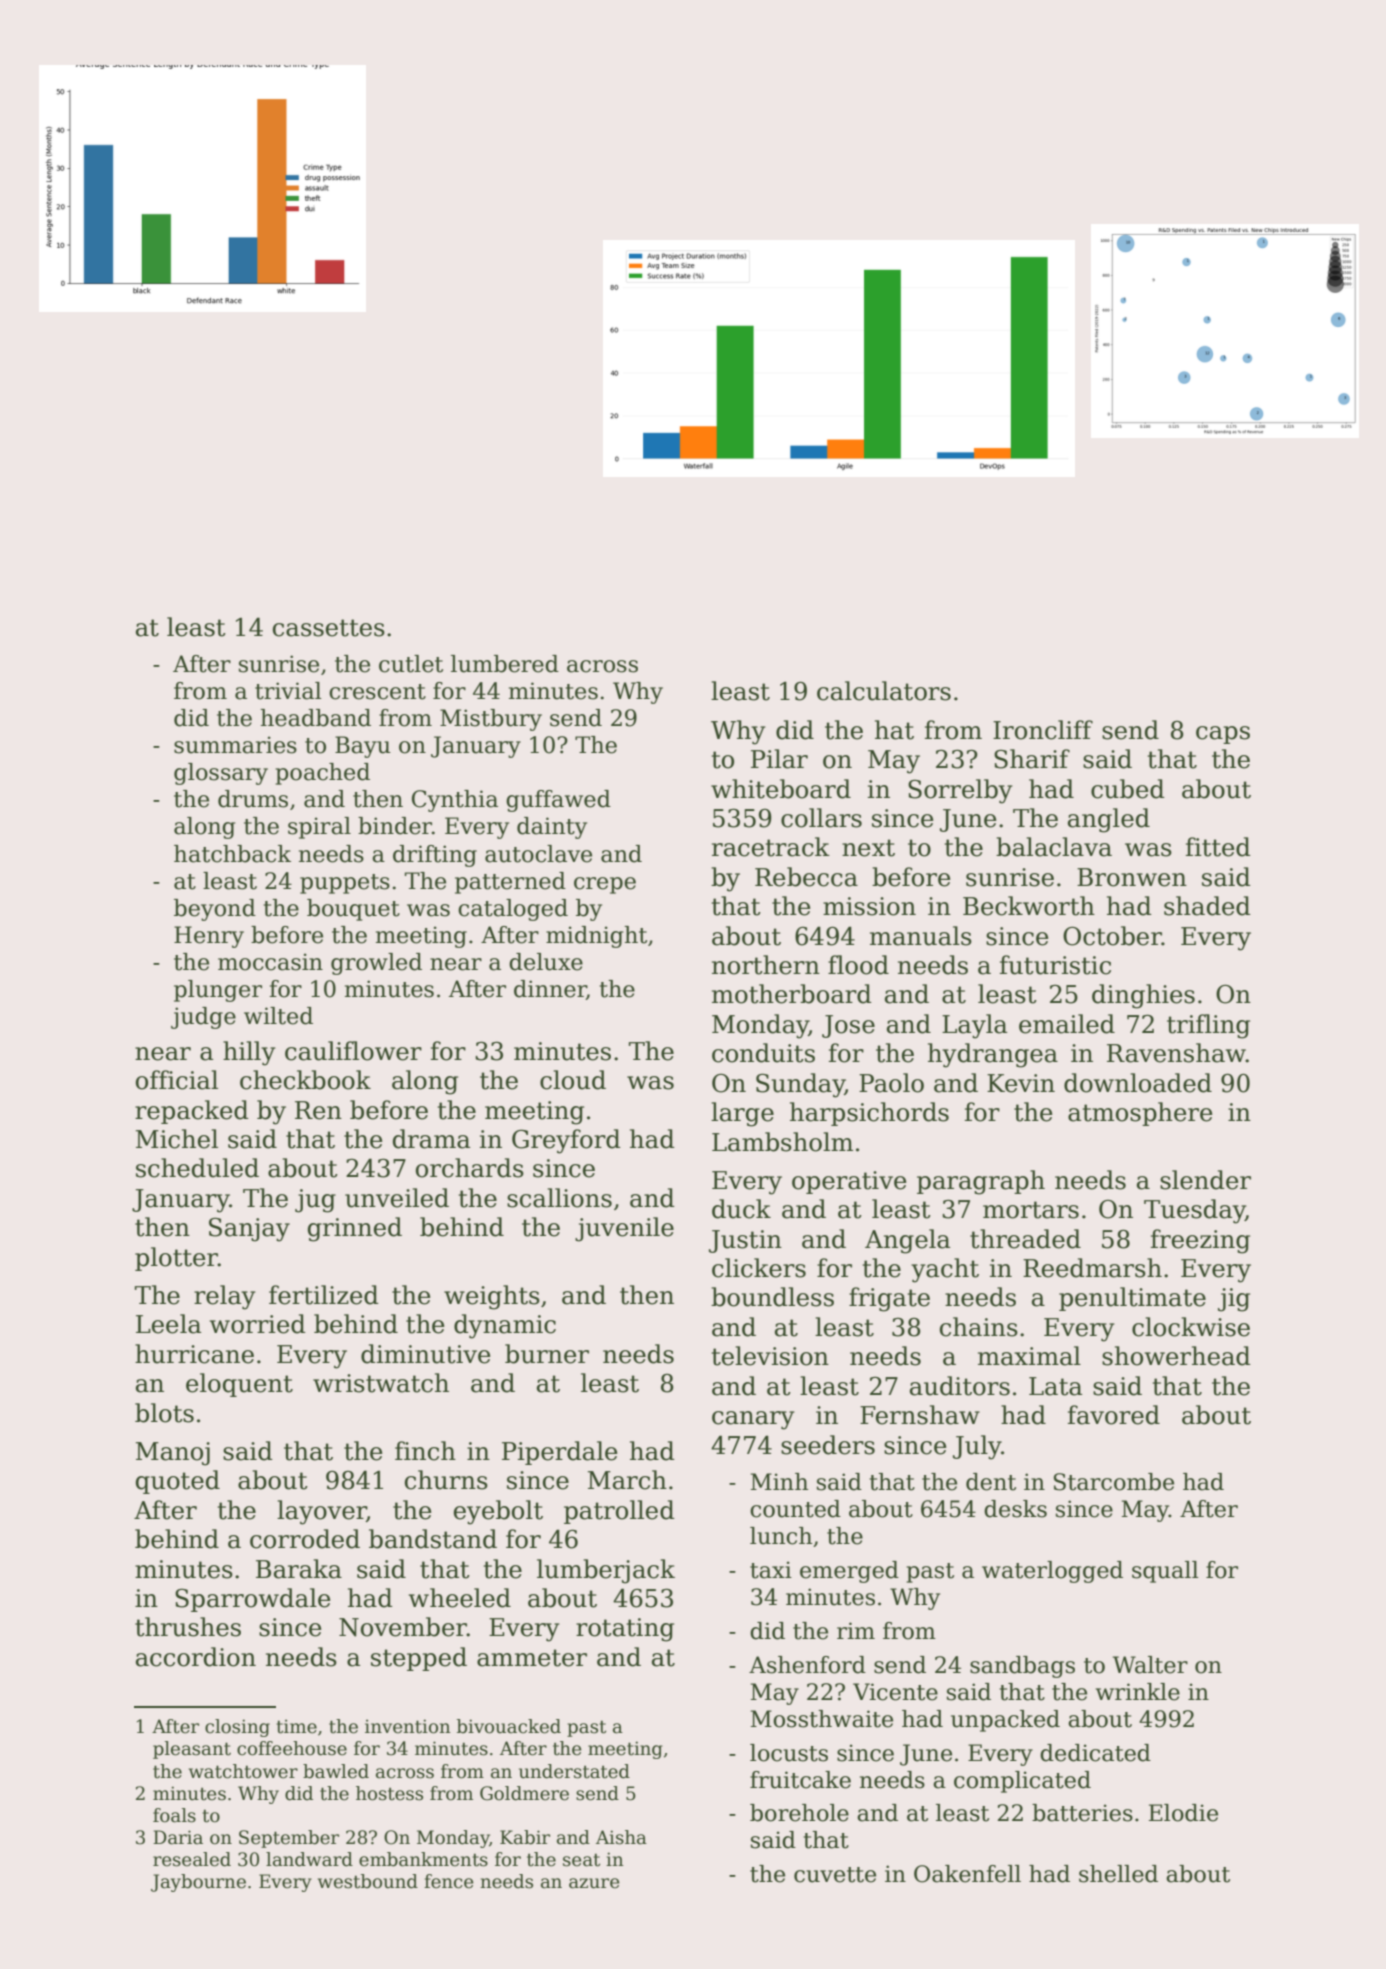  I want to click on azure, so click(594, 1883).
